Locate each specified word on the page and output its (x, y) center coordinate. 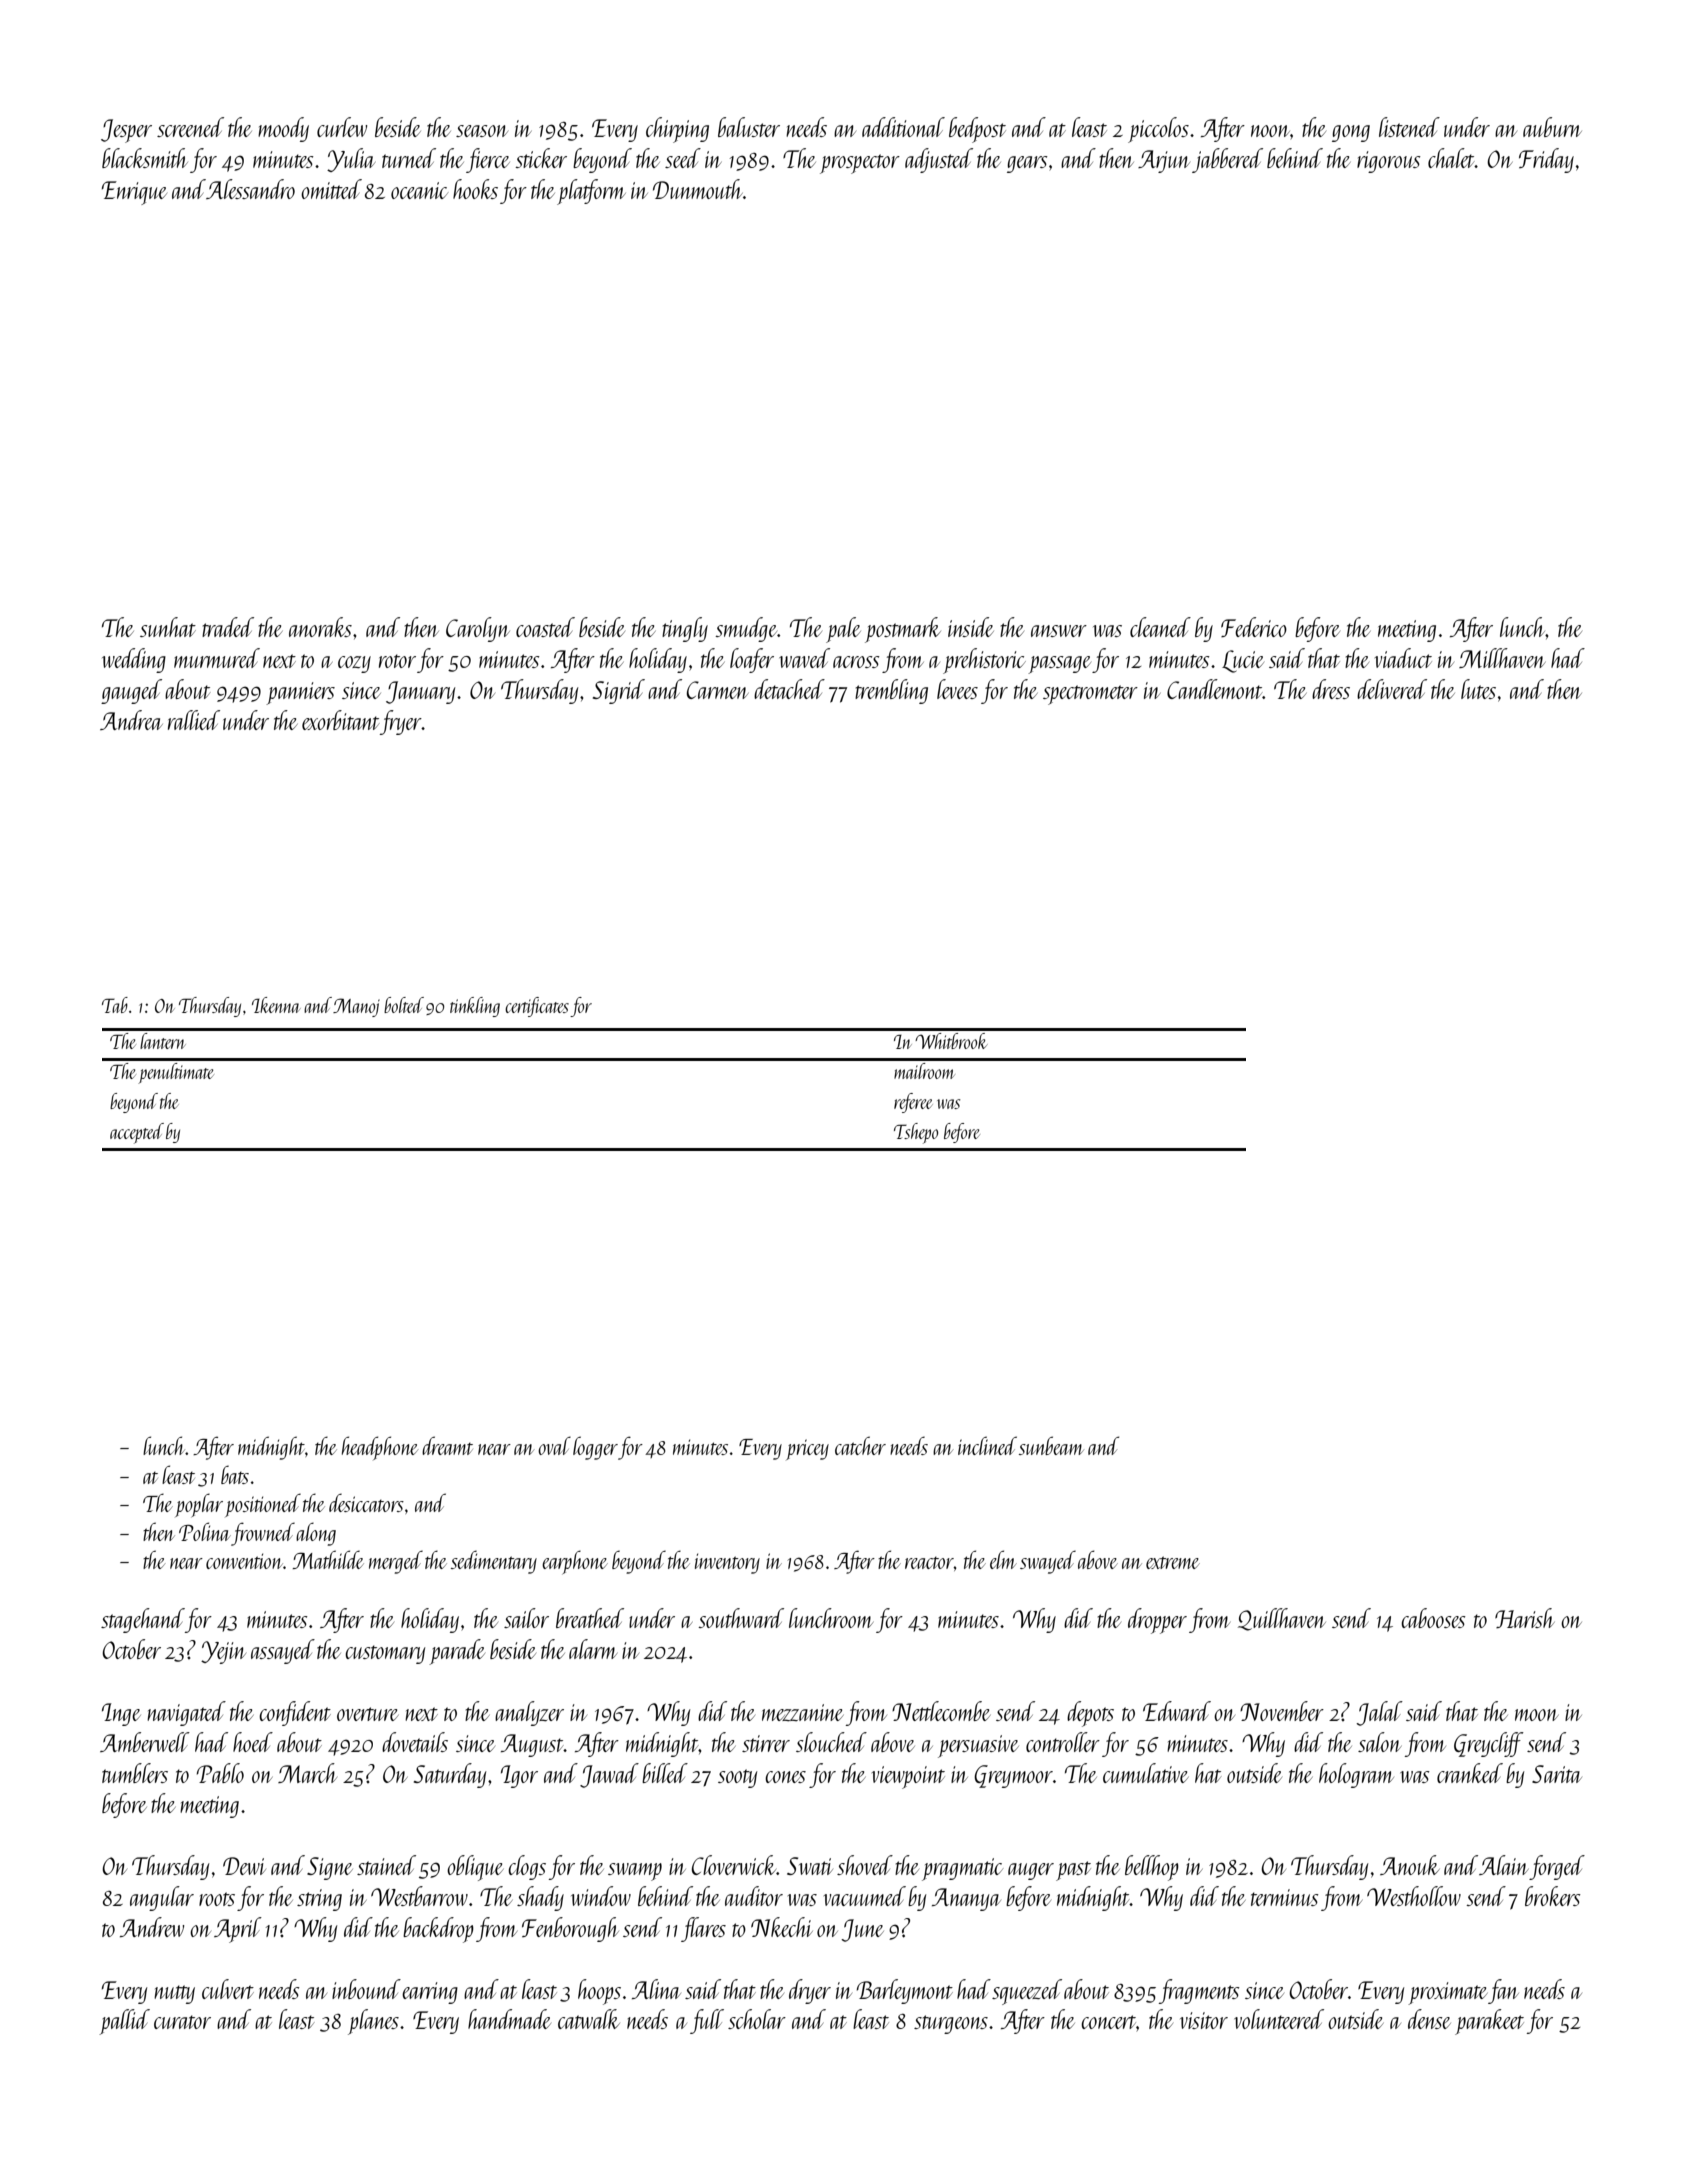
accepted (137, 1133)
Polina (205, 1531)
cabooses (1433, 1618)
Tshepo (916, 1133)
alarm (593, 1649)
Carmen (718, 690)
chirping (677, 130)
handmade (509, 2019)
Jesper (126, 131)
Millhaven (1502, 658)
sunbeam (1051, 1445)
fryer (401, 722)
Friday (1546, 160)
